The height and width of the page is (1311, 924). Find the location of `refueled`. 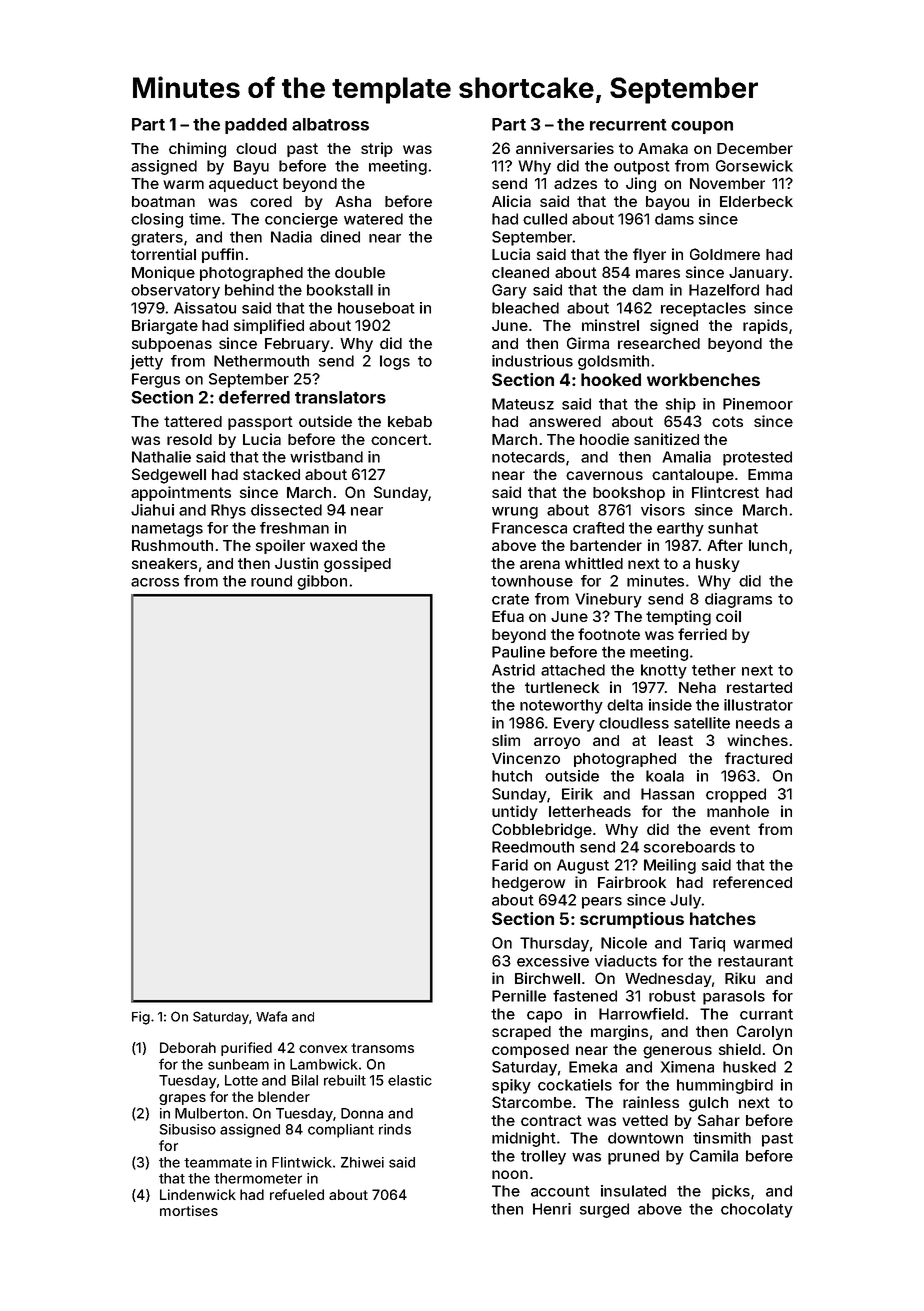

refueled is located at coordinates (297, 1194).
